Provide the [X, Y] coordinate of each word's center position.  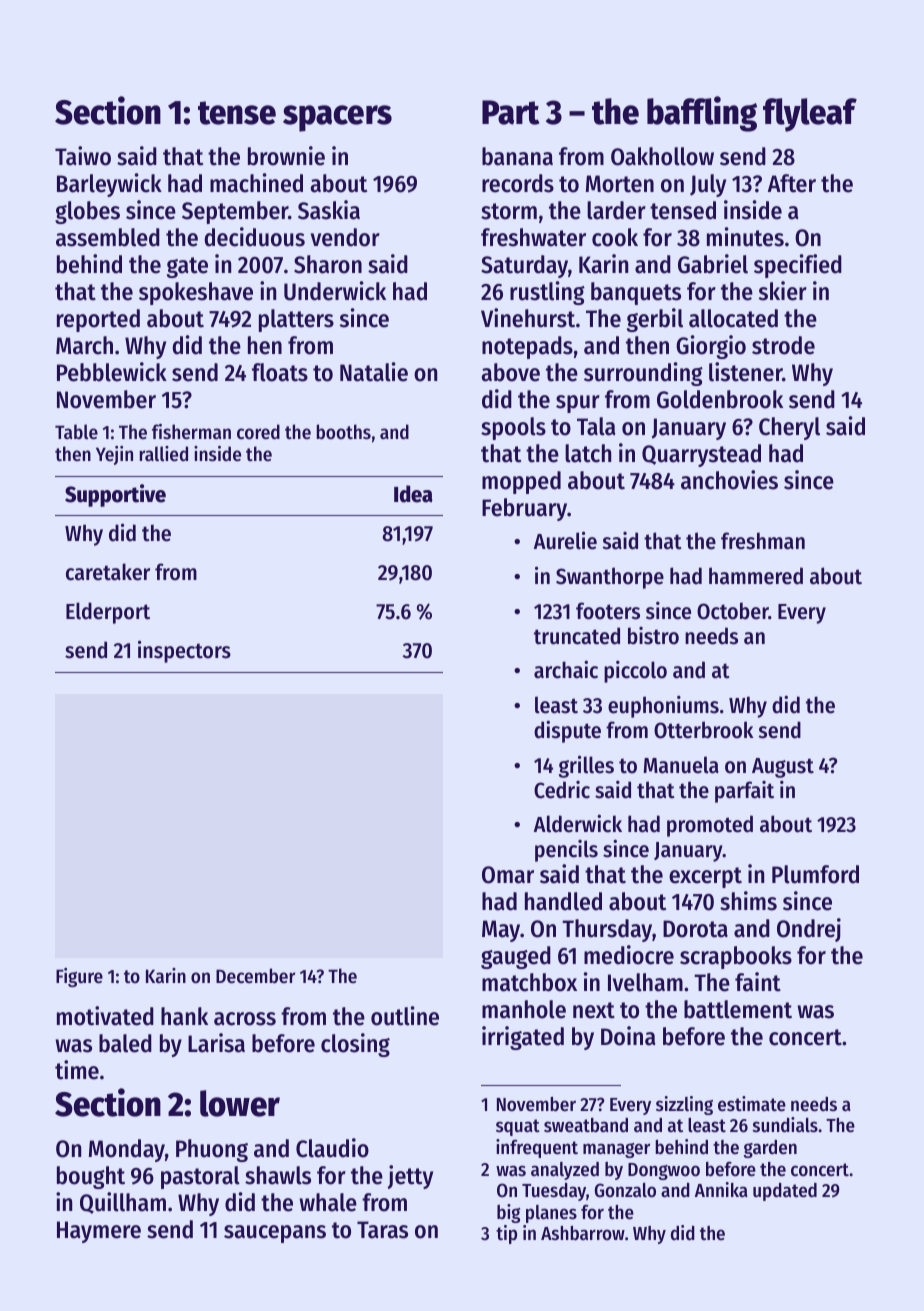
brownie [286, 156]
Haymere [99, 1232]
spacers [337, 118]
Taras [382, 1230]
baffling [702, 114]
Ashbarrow [583, 1233]
